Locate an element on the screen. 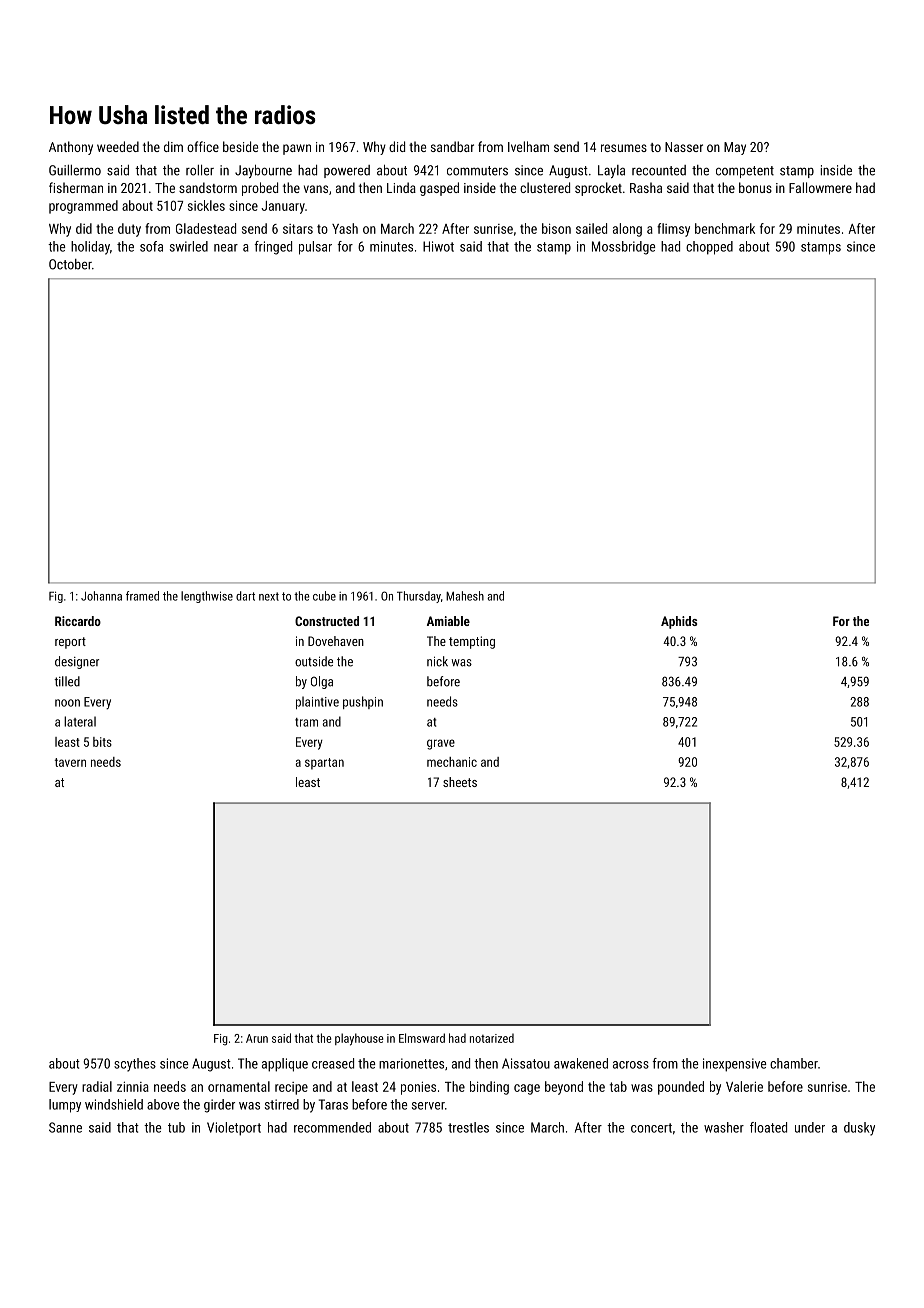 The height and width of the screenshot is (1308, 924). pounded is located at coordinates (681, 1088).
